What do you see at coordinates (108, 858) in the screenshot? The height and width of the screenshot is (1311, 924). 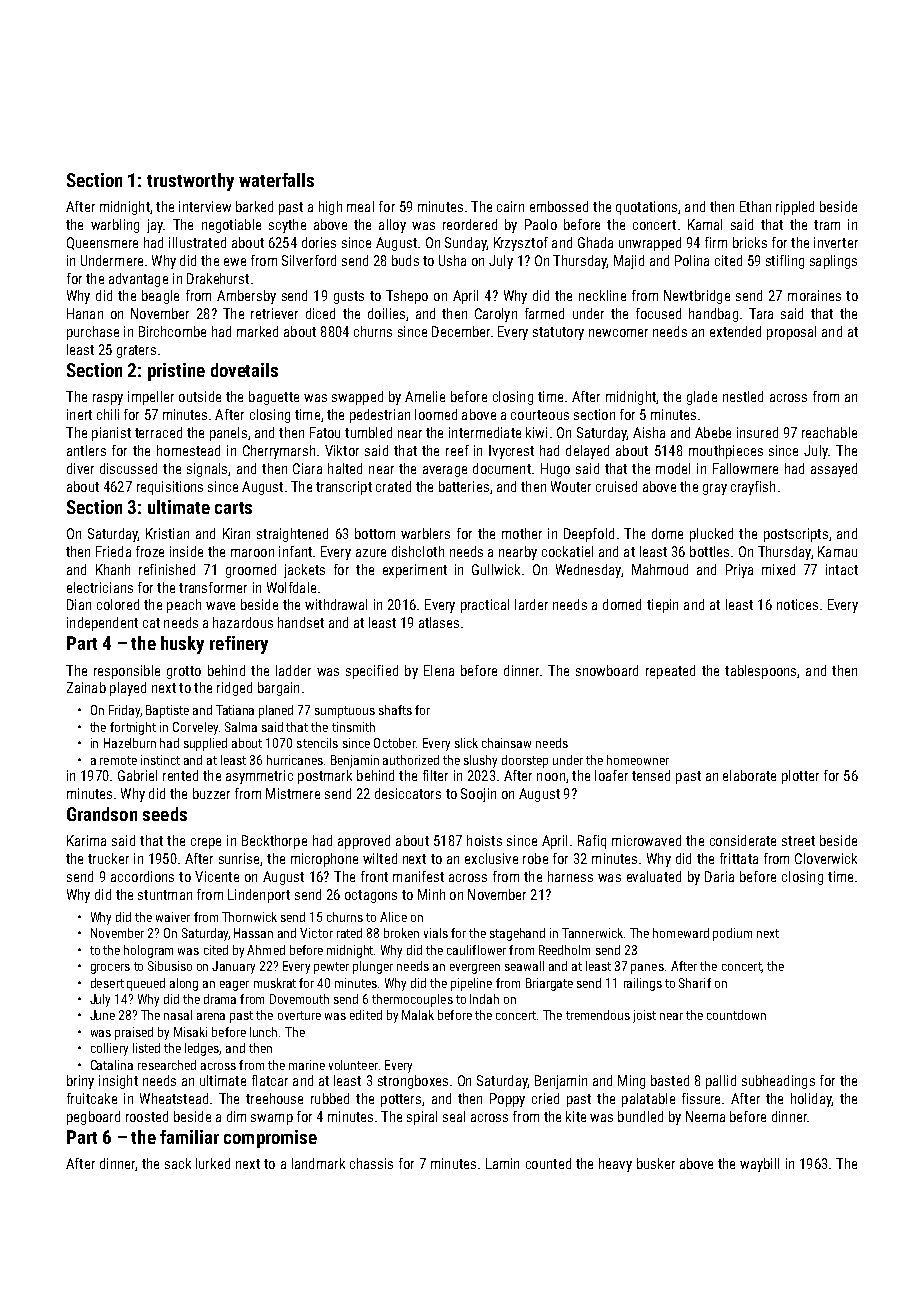 I see `trucker` at bounding box center [108, 858].
